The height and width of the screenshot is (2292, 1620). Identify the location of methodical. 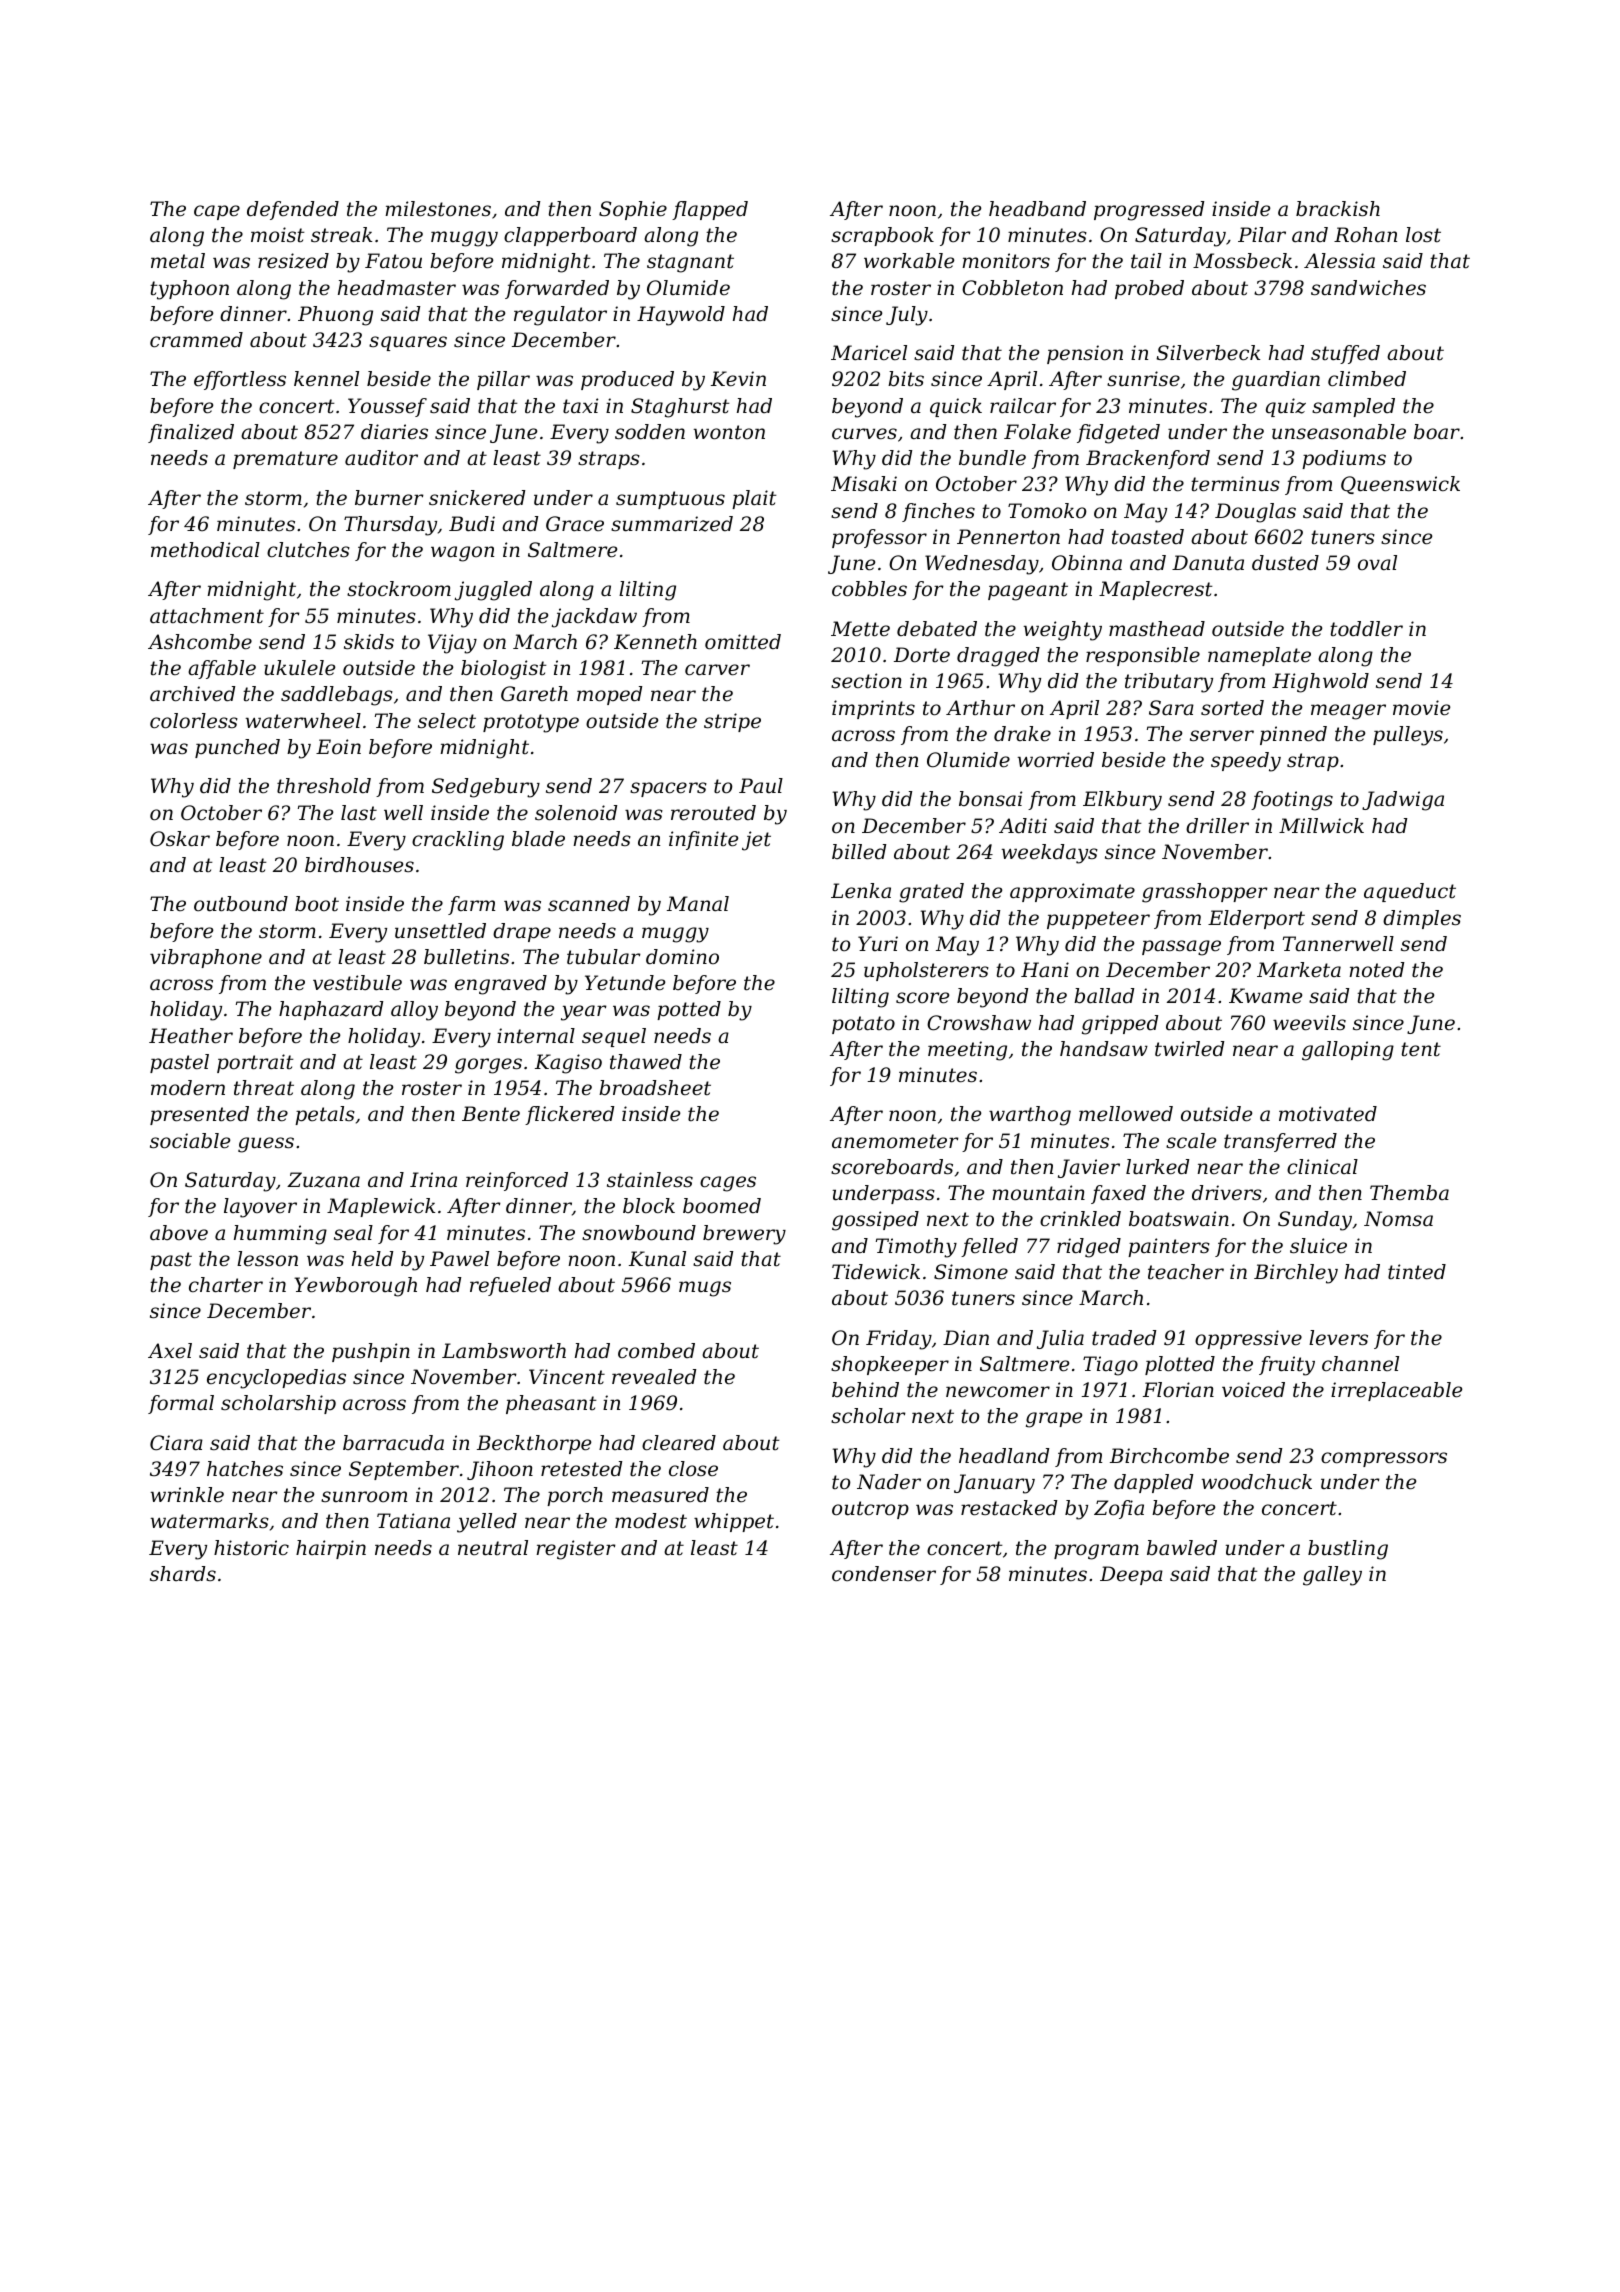
(205, 550).
